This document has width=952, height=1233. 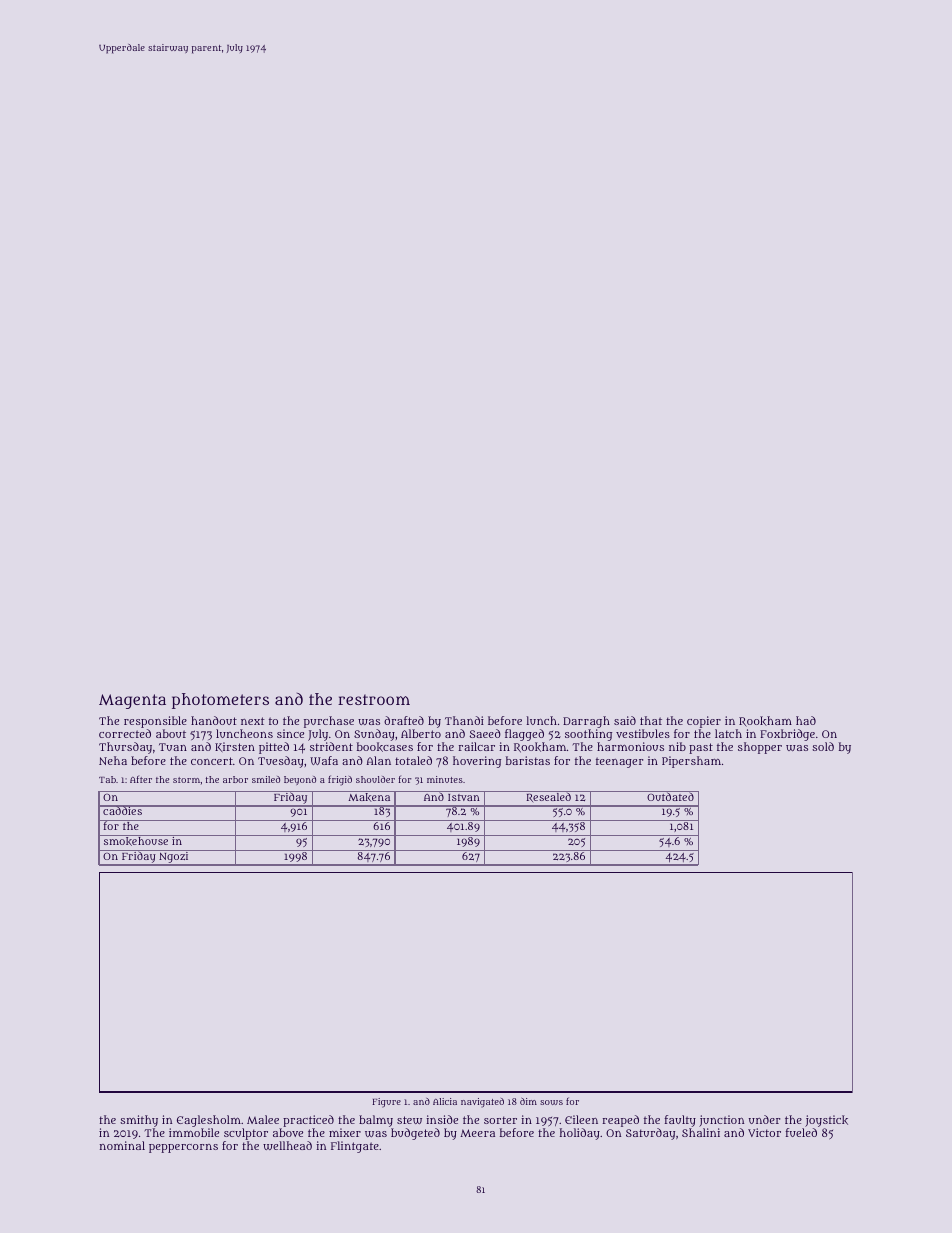 What do you see at coordinates (528, 1101) in the document?
I see `dim` at bounding box center [528, 1101].
